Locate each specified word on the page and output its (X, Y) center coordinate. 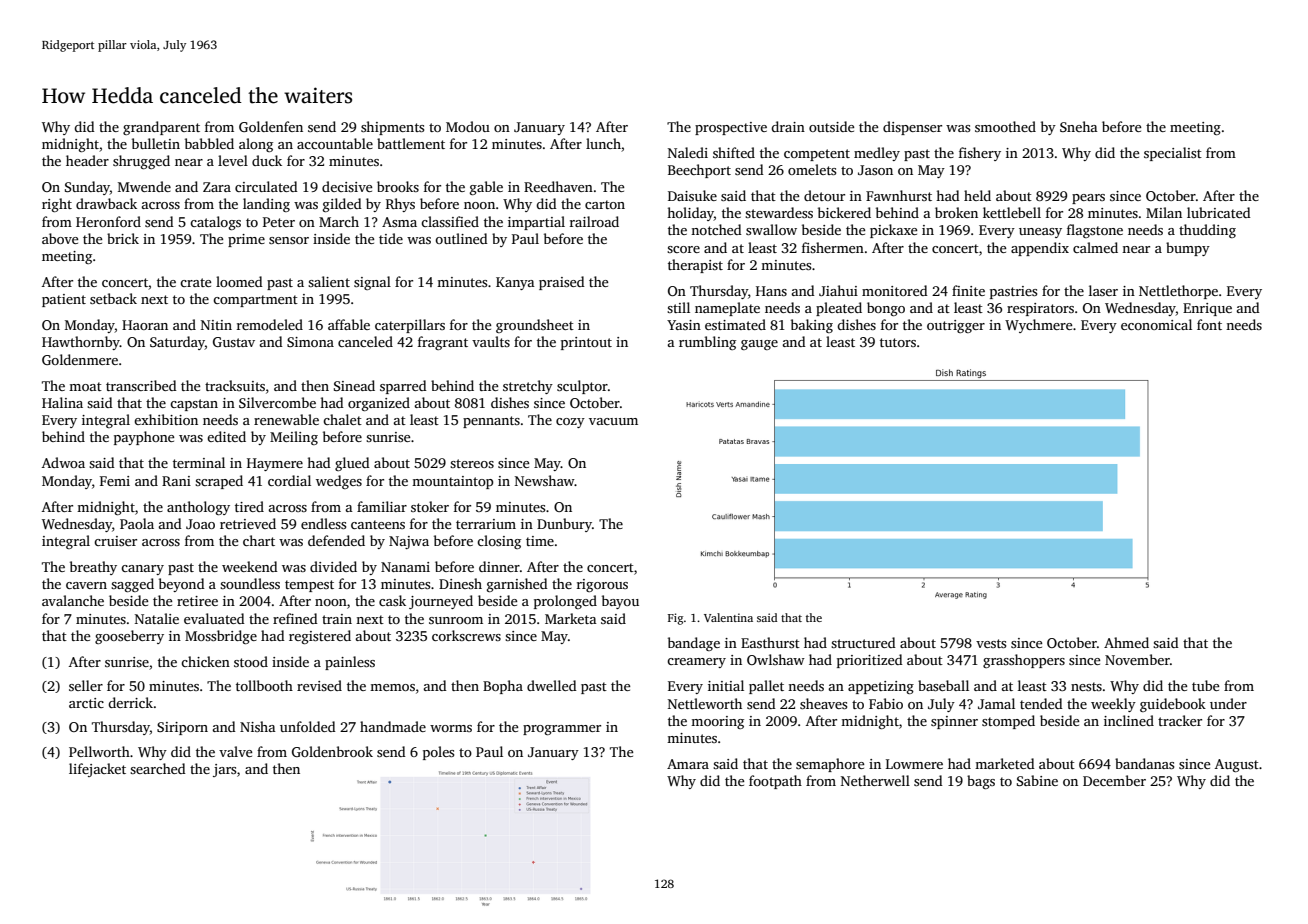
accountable (335, 143)
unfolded (308, 726)
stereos (472, 463)
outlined (461, 238)
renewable (286, 419)
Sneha (1079, 126)
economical (1156, 324)
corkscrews (466, 635)
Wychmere (1038, 326)
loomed (239, 281)
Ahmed (1126, 642)
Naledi (688, 152)
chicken (205, 661)
